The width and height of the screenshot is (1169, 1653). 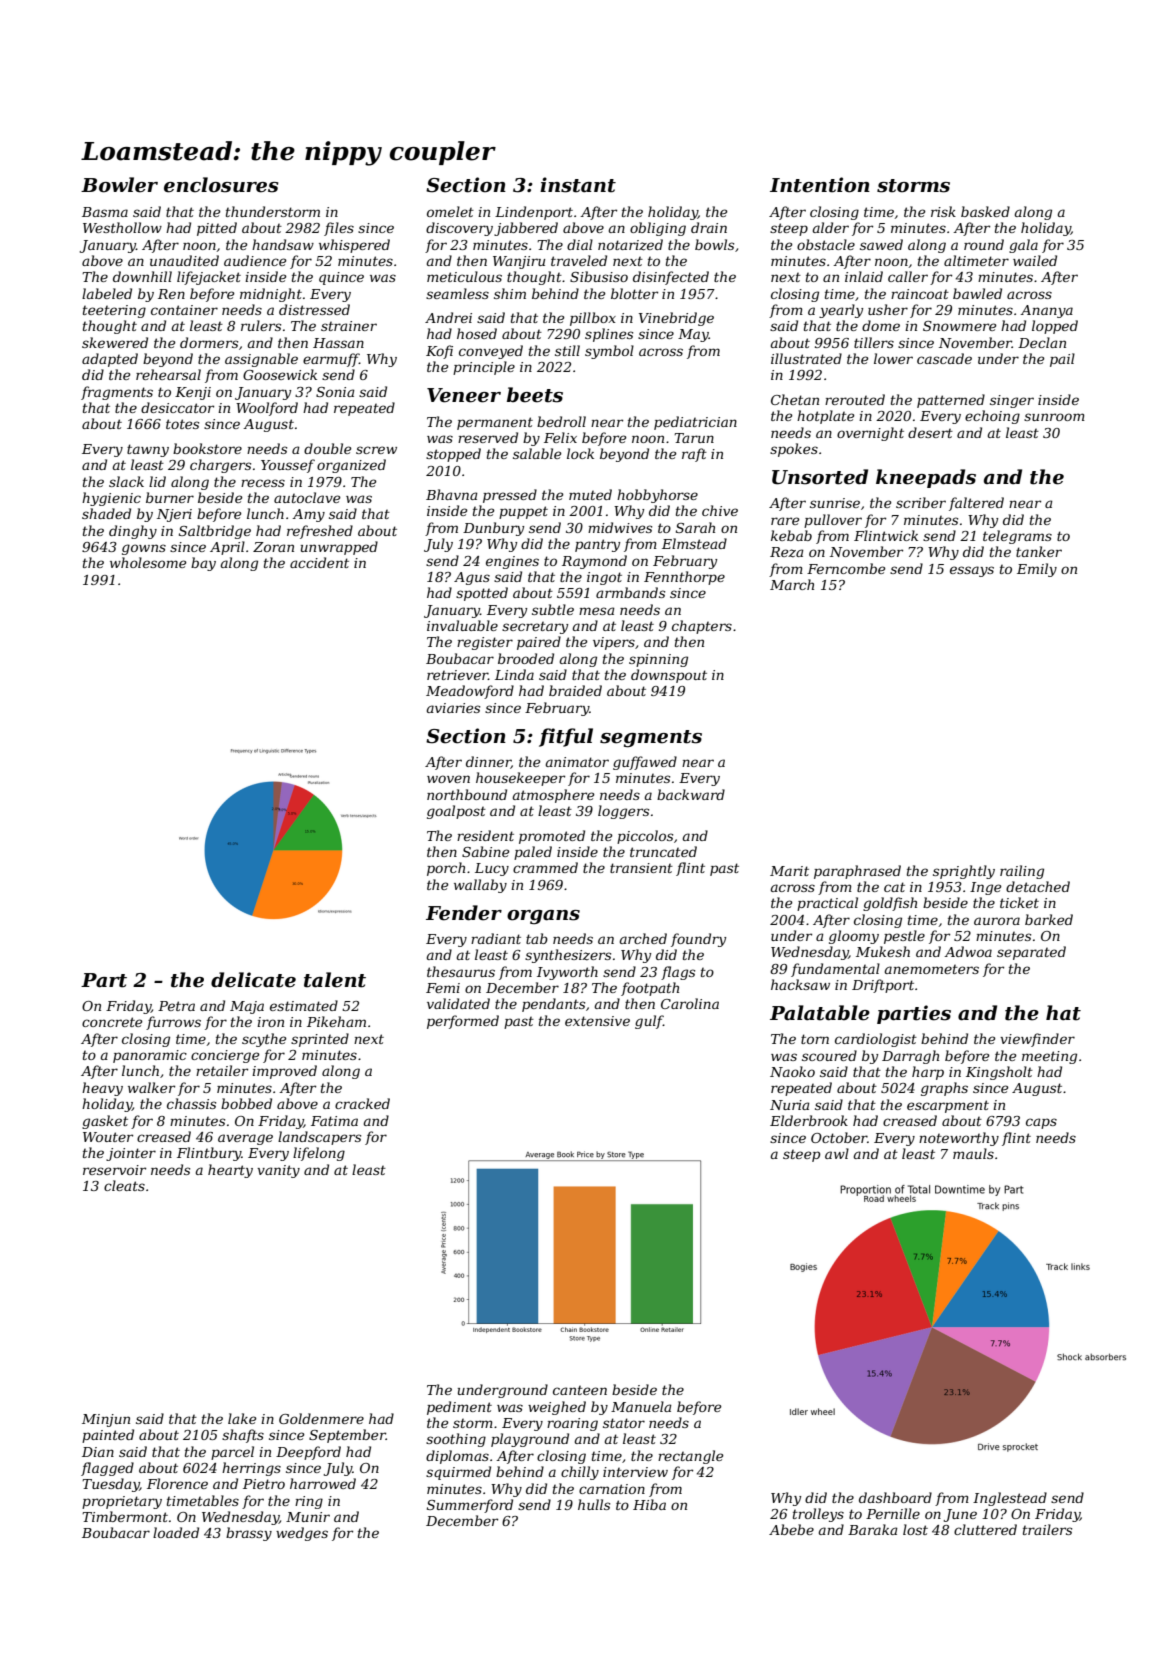 I want to click on Bowler, so click(x=119, y=185).
